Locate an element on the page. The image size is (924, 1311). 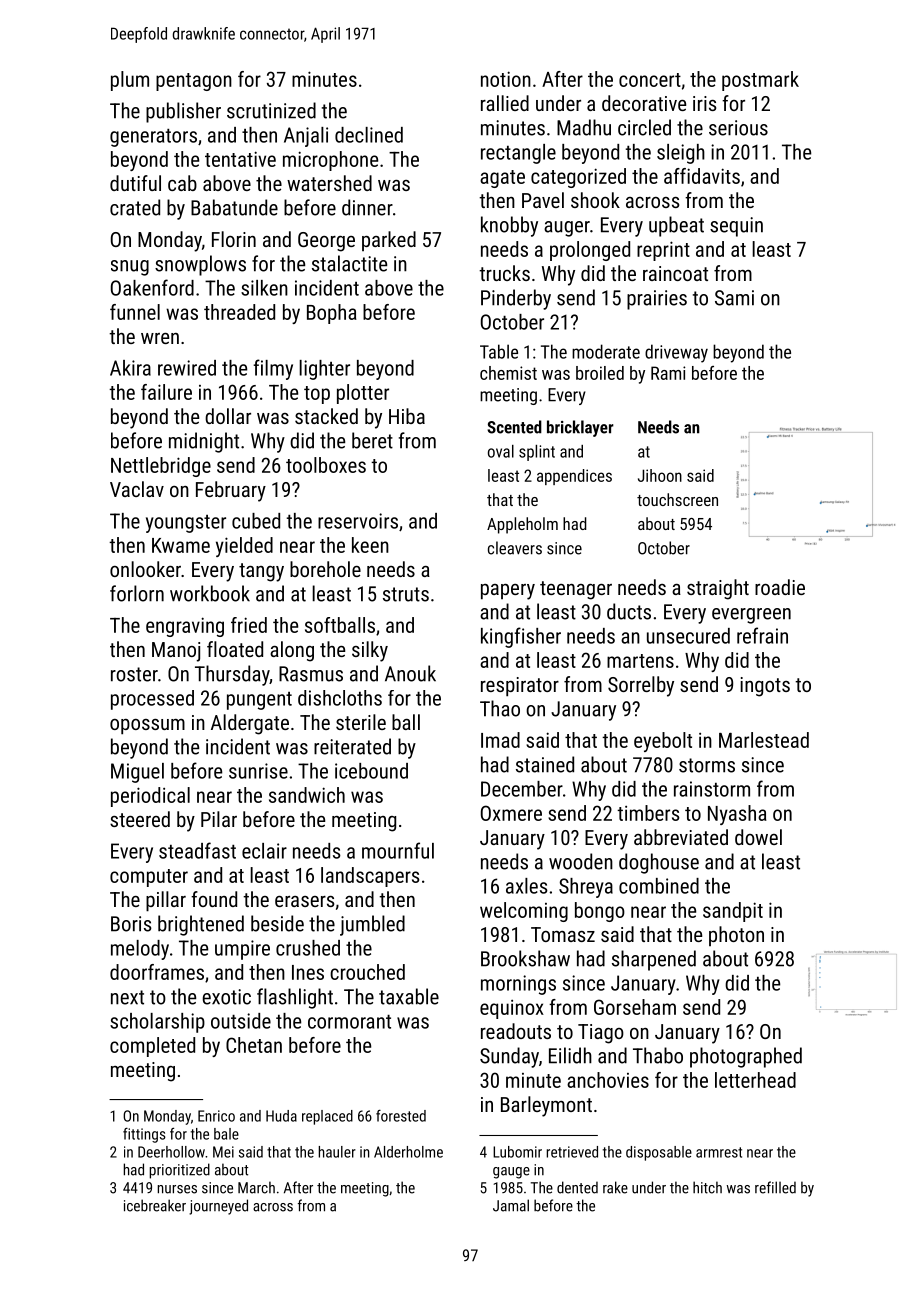
stained is located at coordinates (545, 764).
